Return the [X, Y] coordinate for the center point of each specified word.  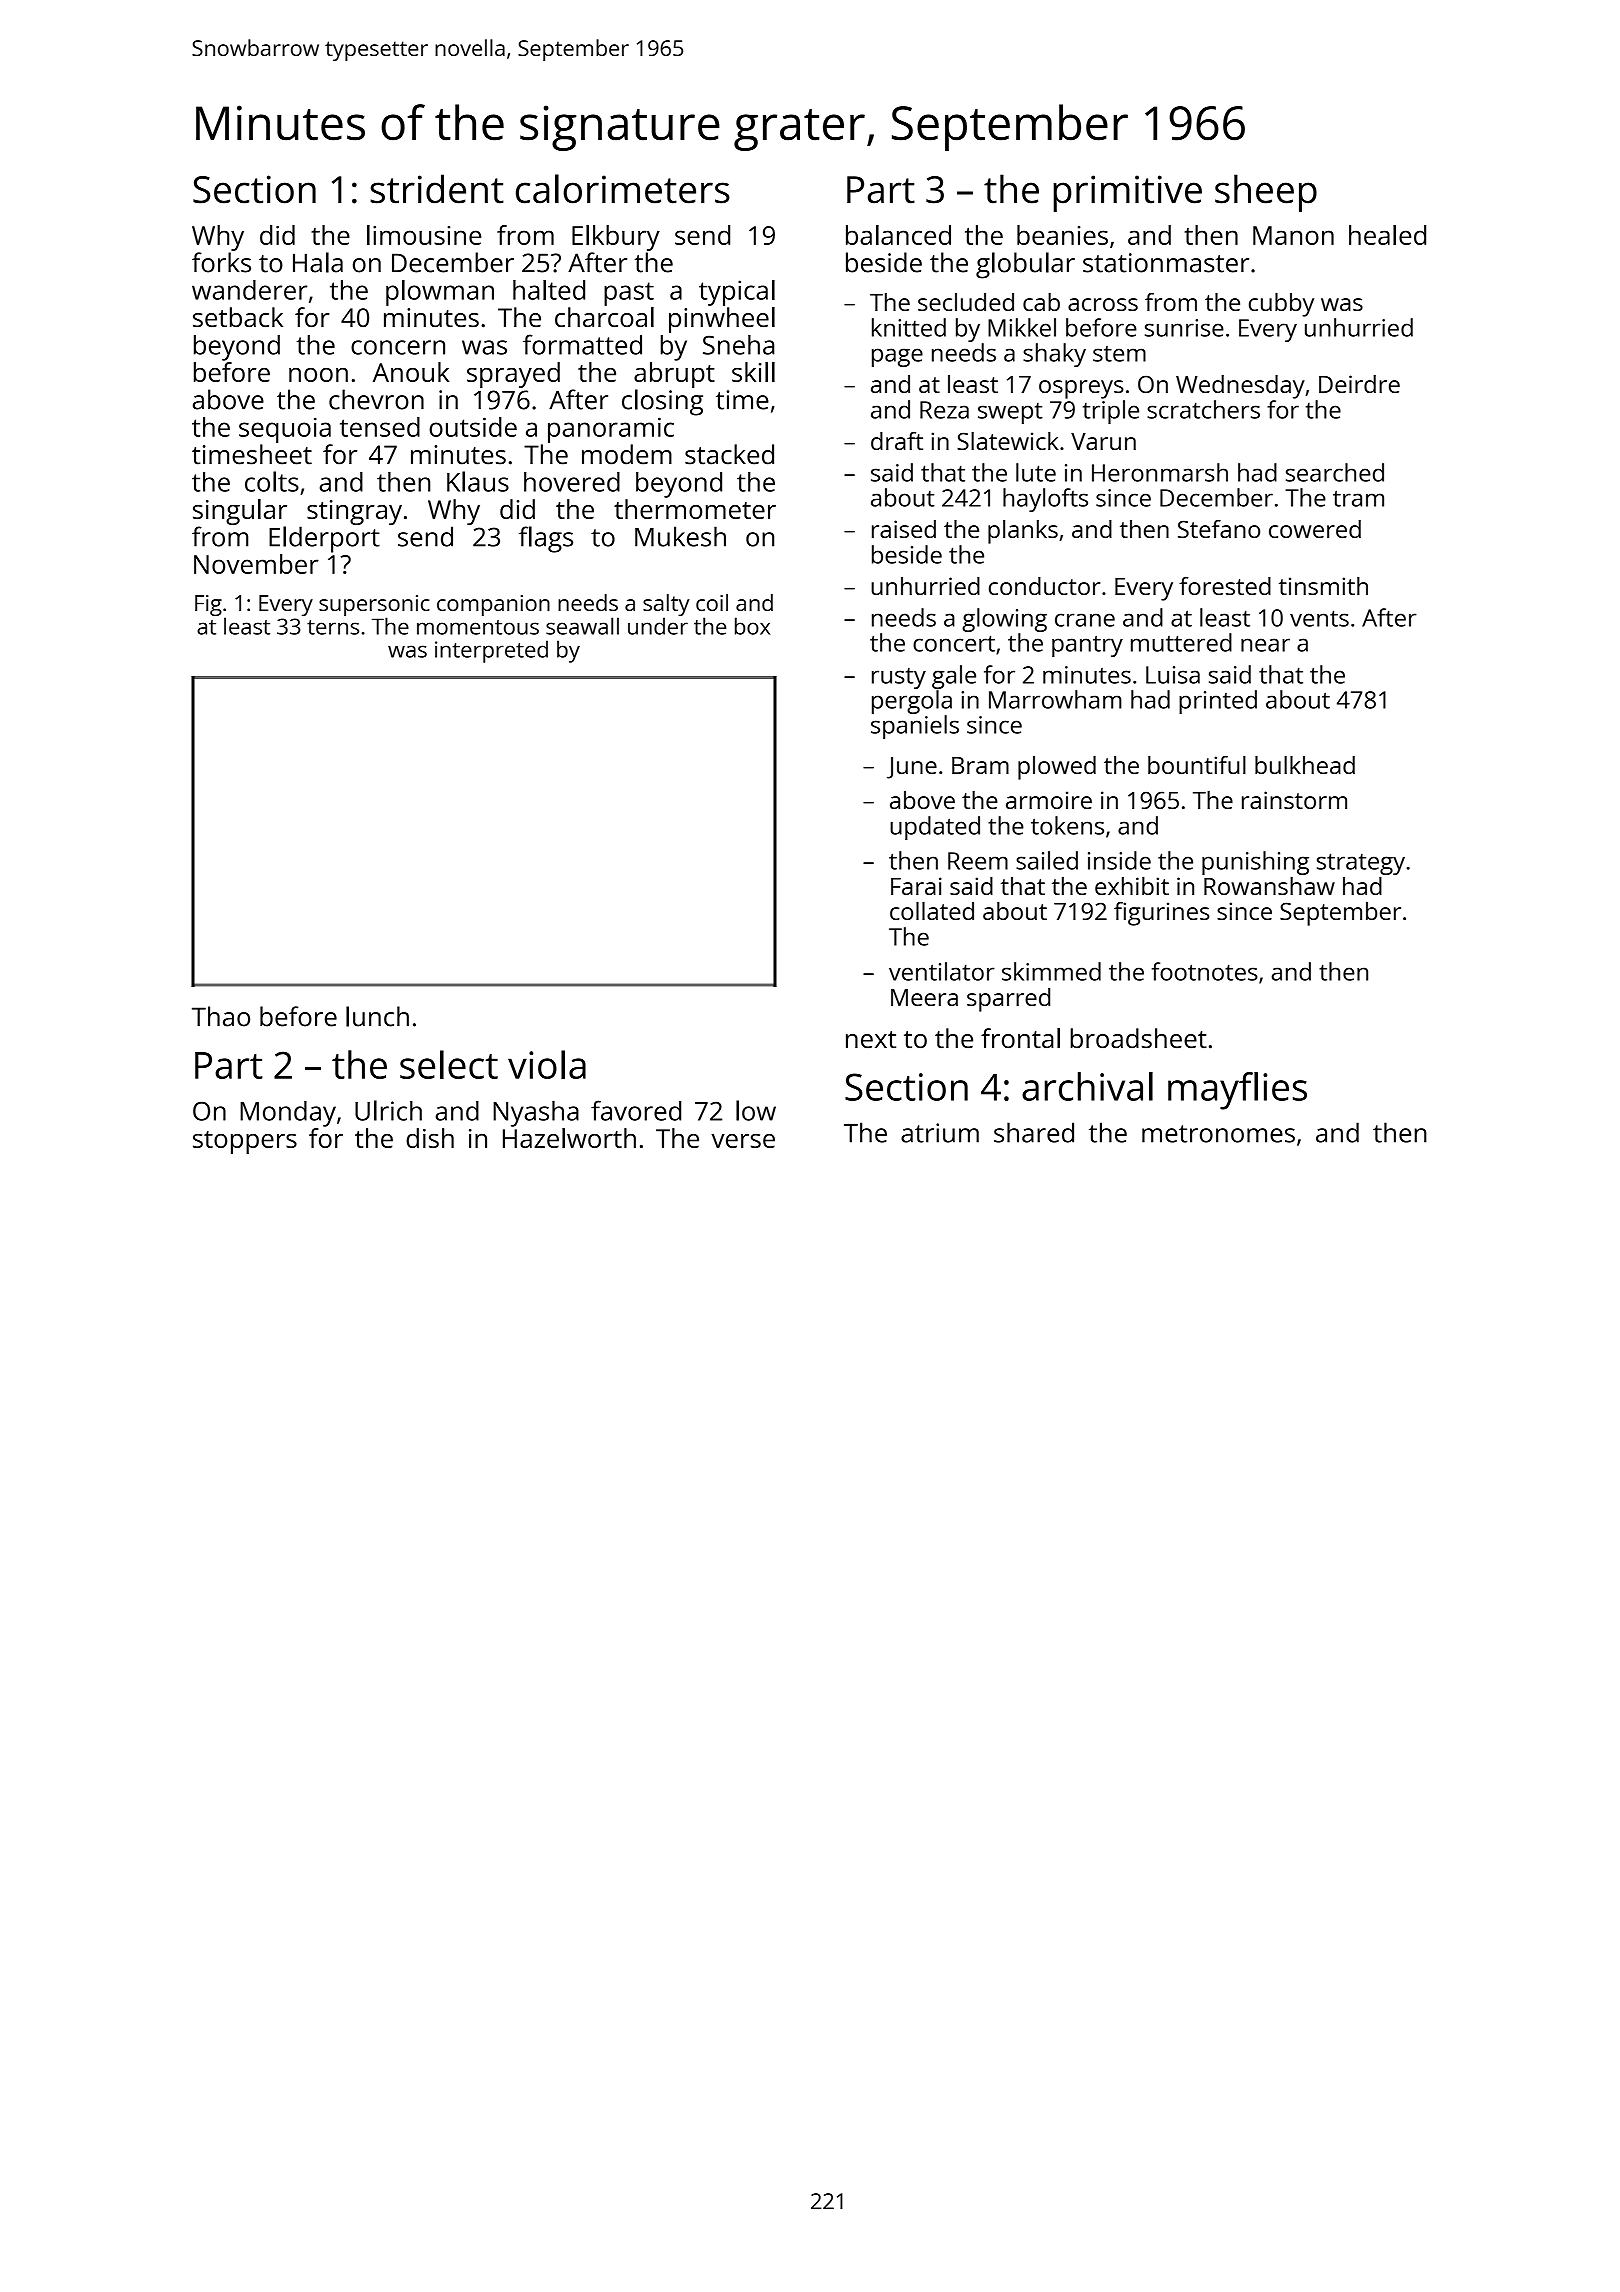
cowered [1315, 529]
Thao [221, 1016]
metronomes [1218, 1134]
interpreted [491, 651]
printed [1218, 702]
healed [1387, 235]
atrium [940, 1133]
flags [546, 539]
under [658, 626]
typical [737, 293]
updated [935, 828]
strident [437, 189]
